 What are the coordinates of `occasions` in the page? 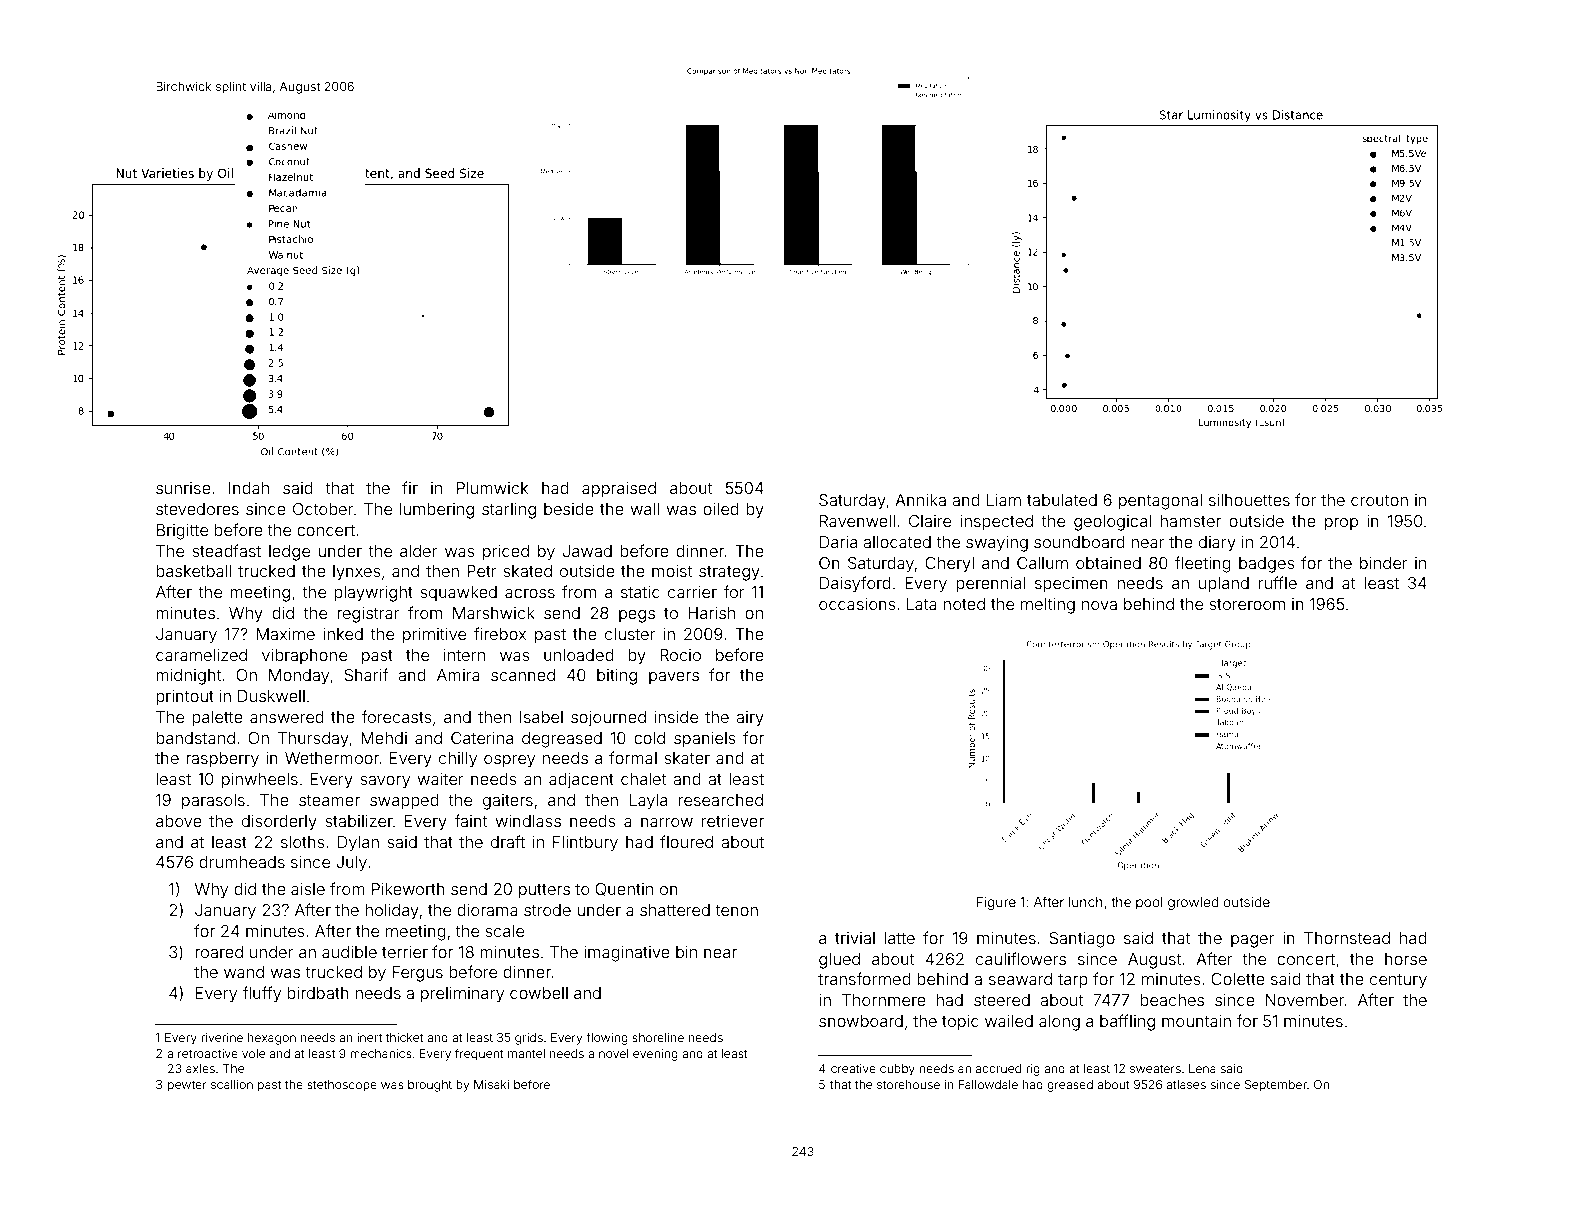 It's located at (857, 604).
